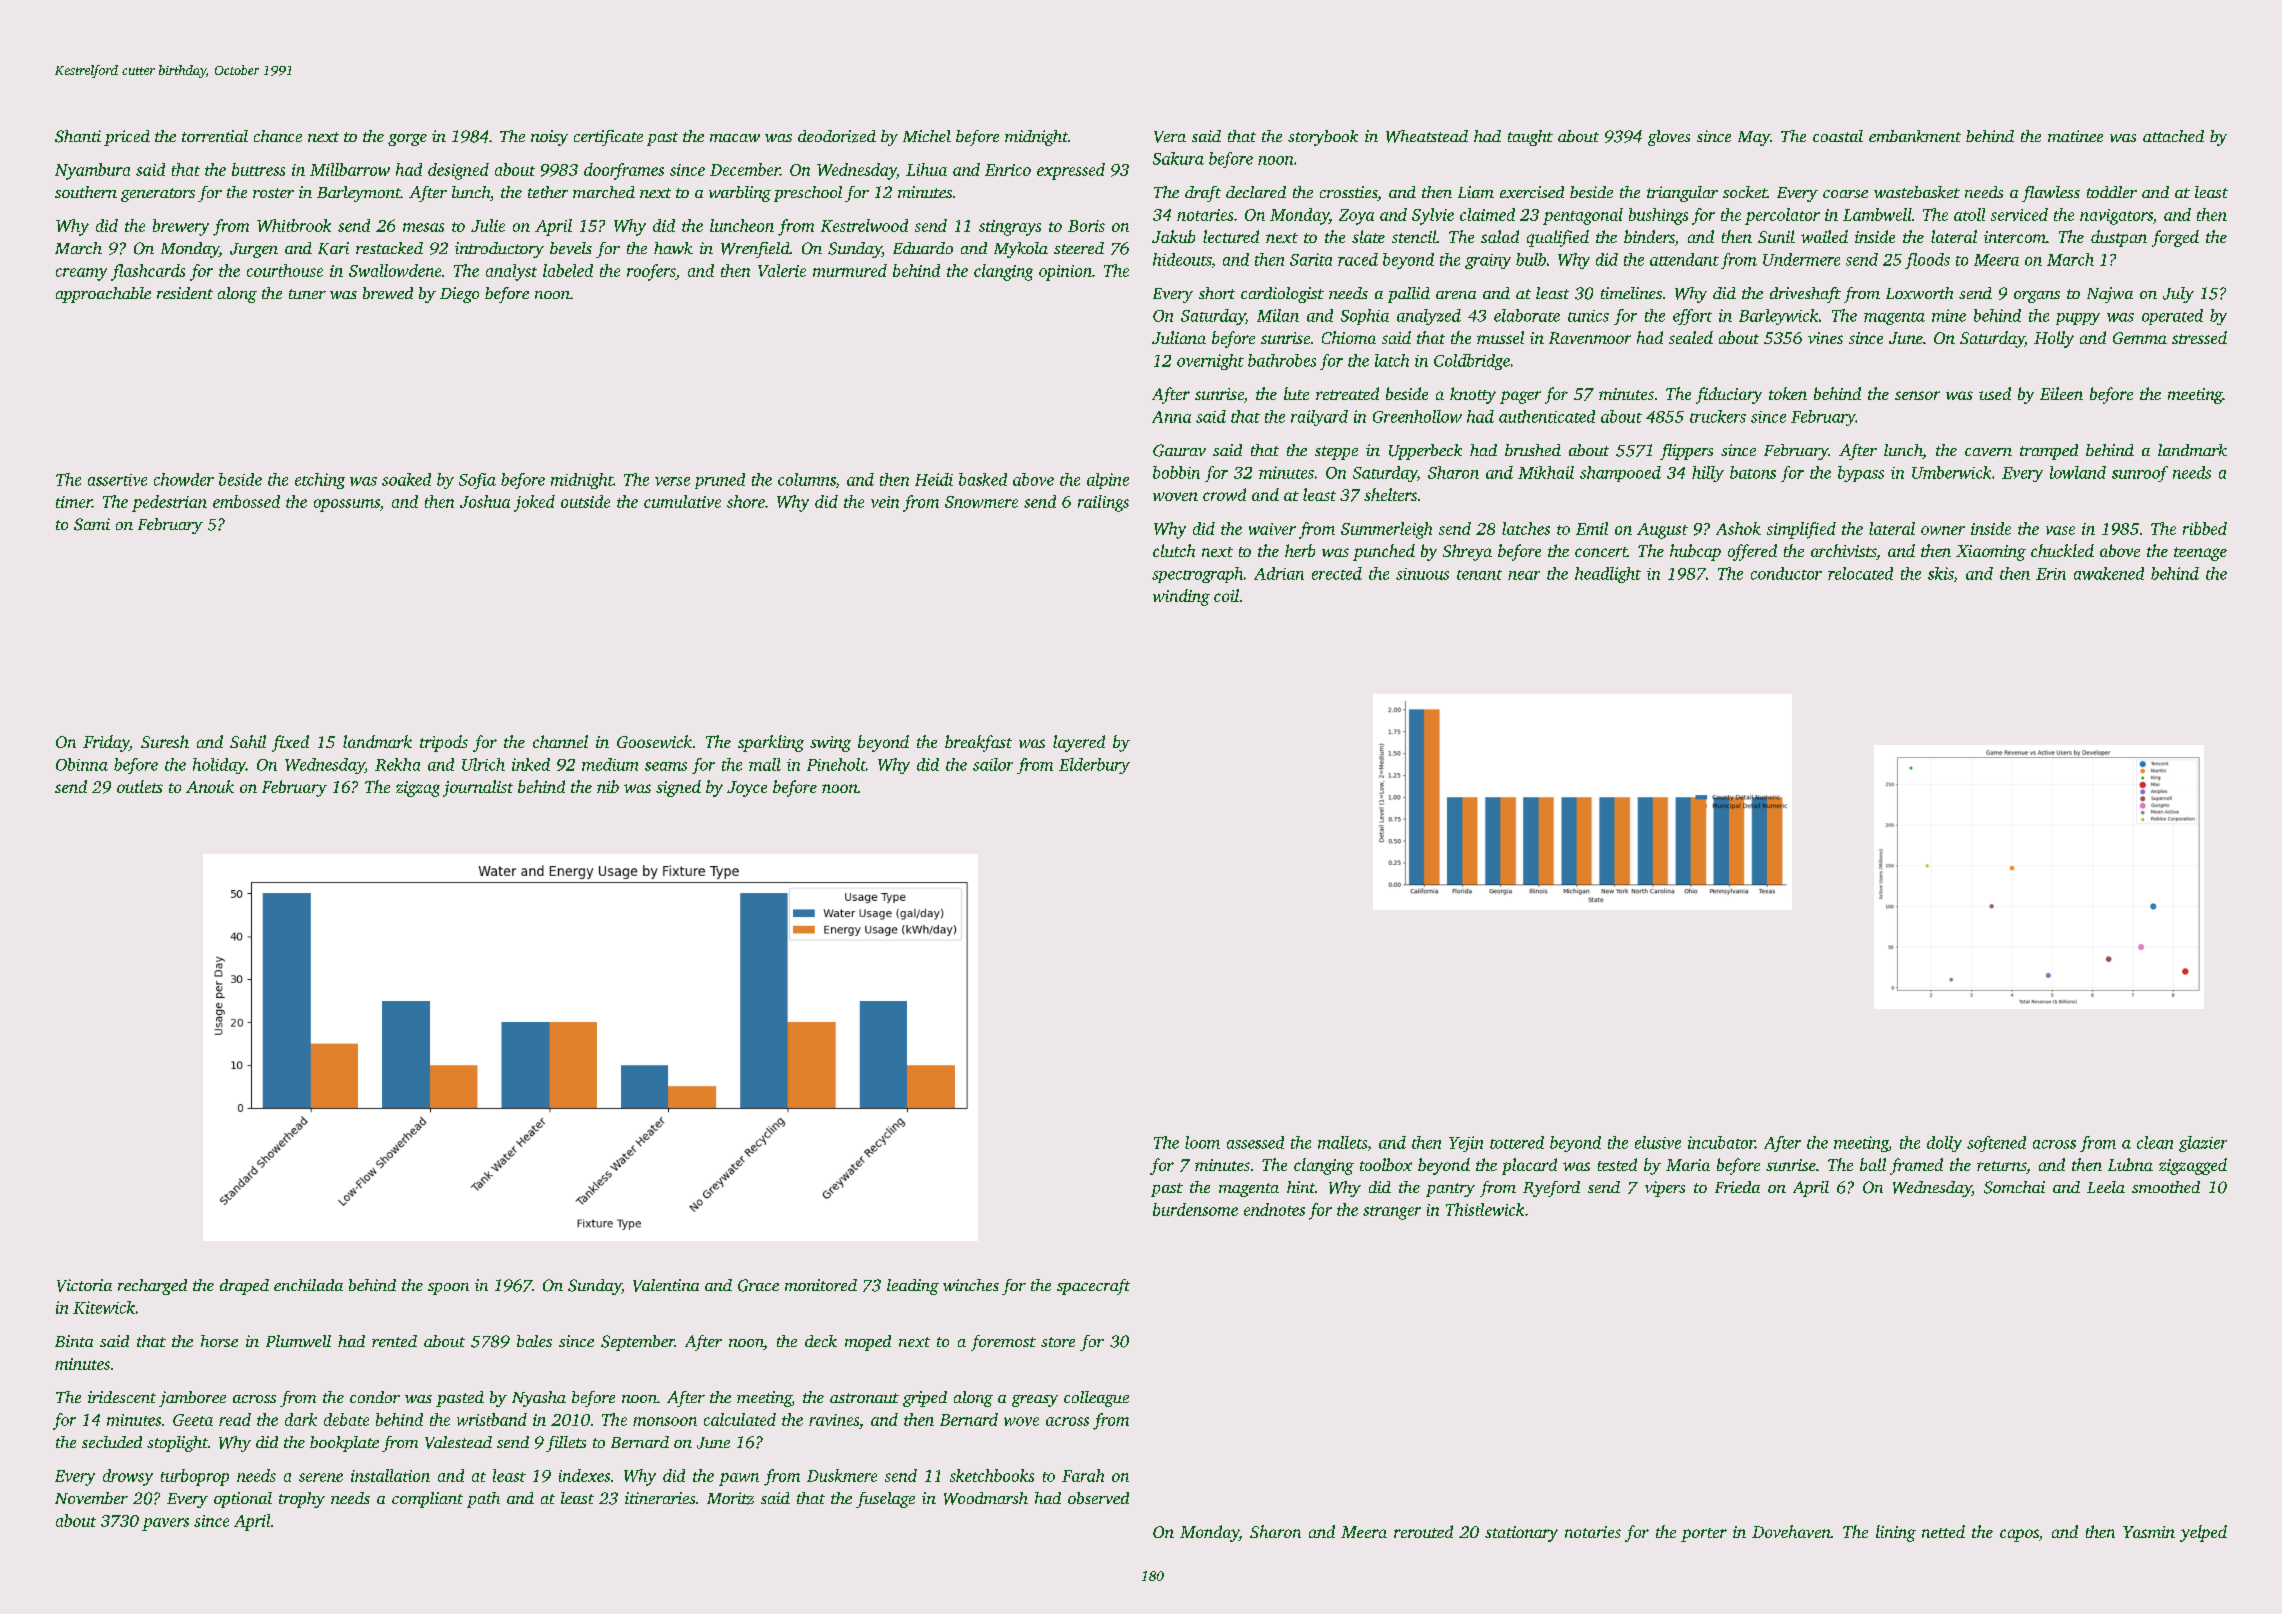 The height and width of the screenshot is (1614, 2282). Describe the element at coordinates (1745, 192) in the screenshot. I see `socket` at that location.
